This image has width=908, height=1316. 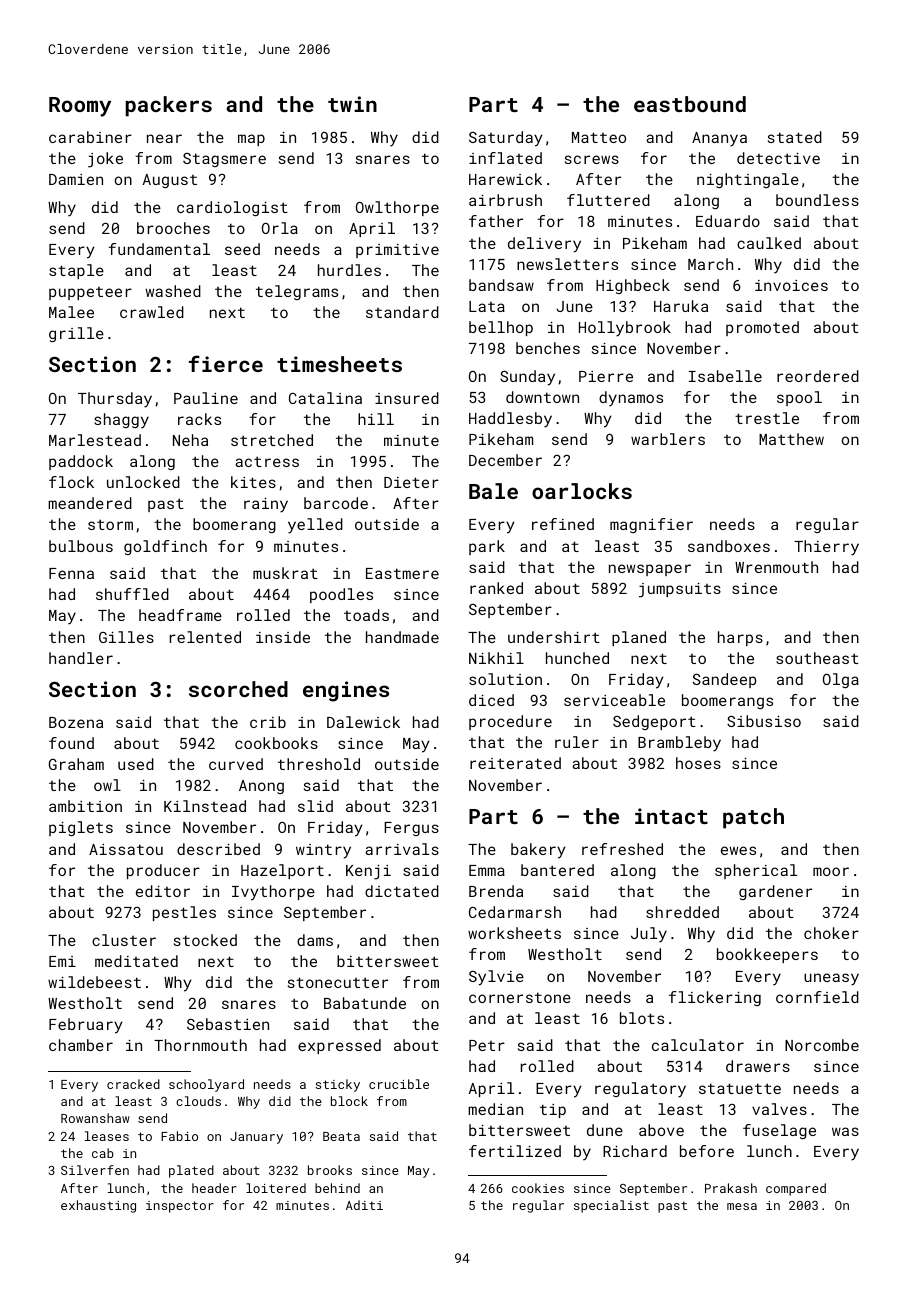 I want to click on shuffled, so click(x=132, y=594).
